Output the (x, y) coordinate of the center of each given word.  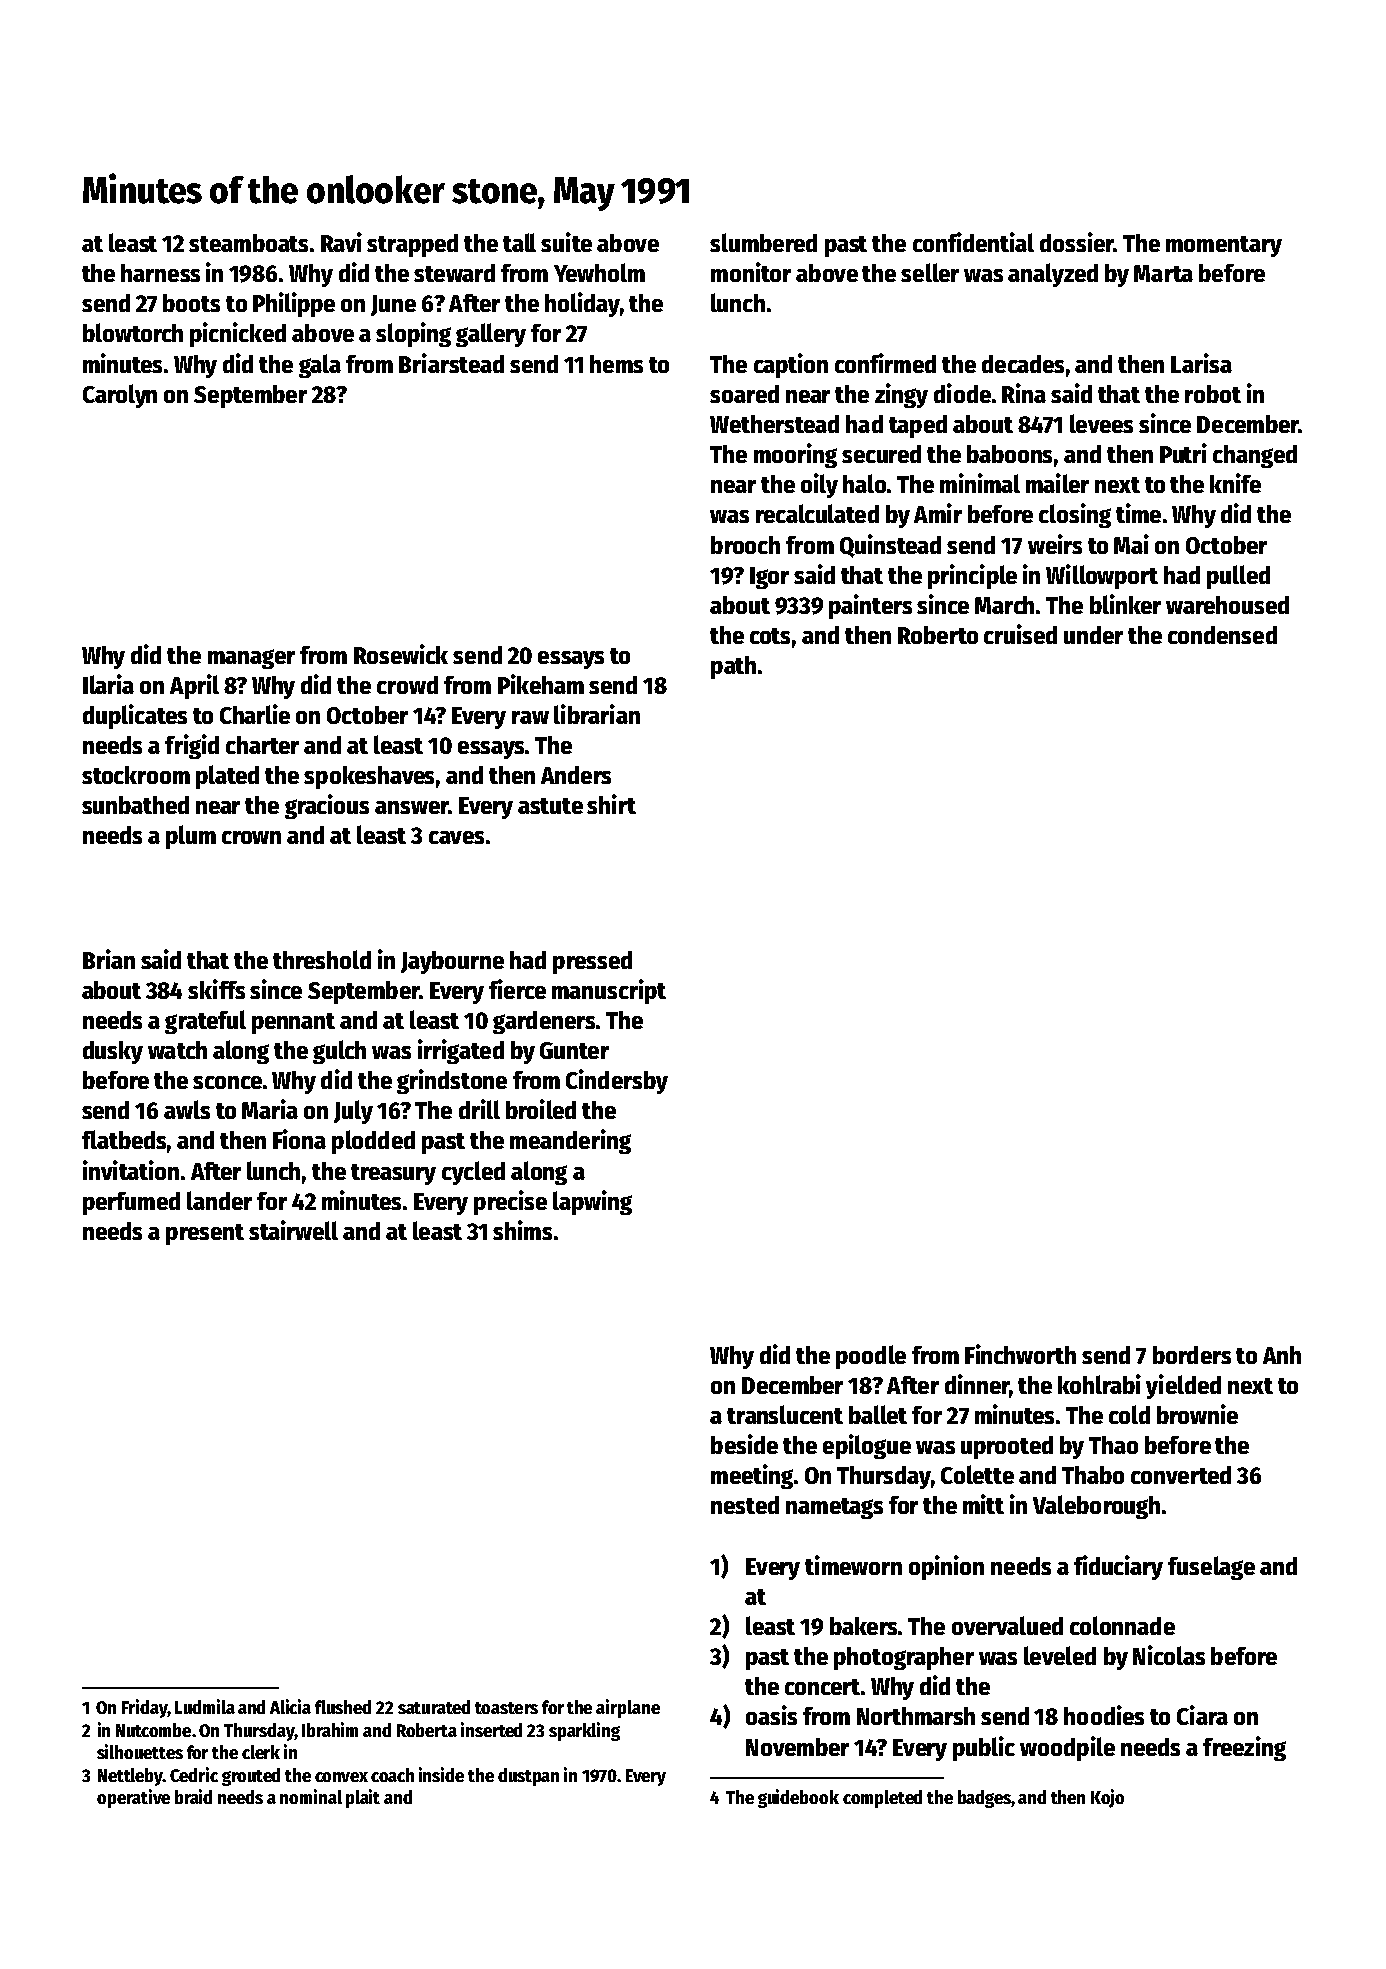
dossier (1077, 242)
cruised (1020, 634)
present (205, 1234)
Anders (576, 775)
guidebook (798, 1798)
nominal (311, 1796)
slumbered (763, 242)
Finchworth (1020, 1354)
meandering (570, 1141)
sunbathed (135, 805)
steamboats (248, 243)
